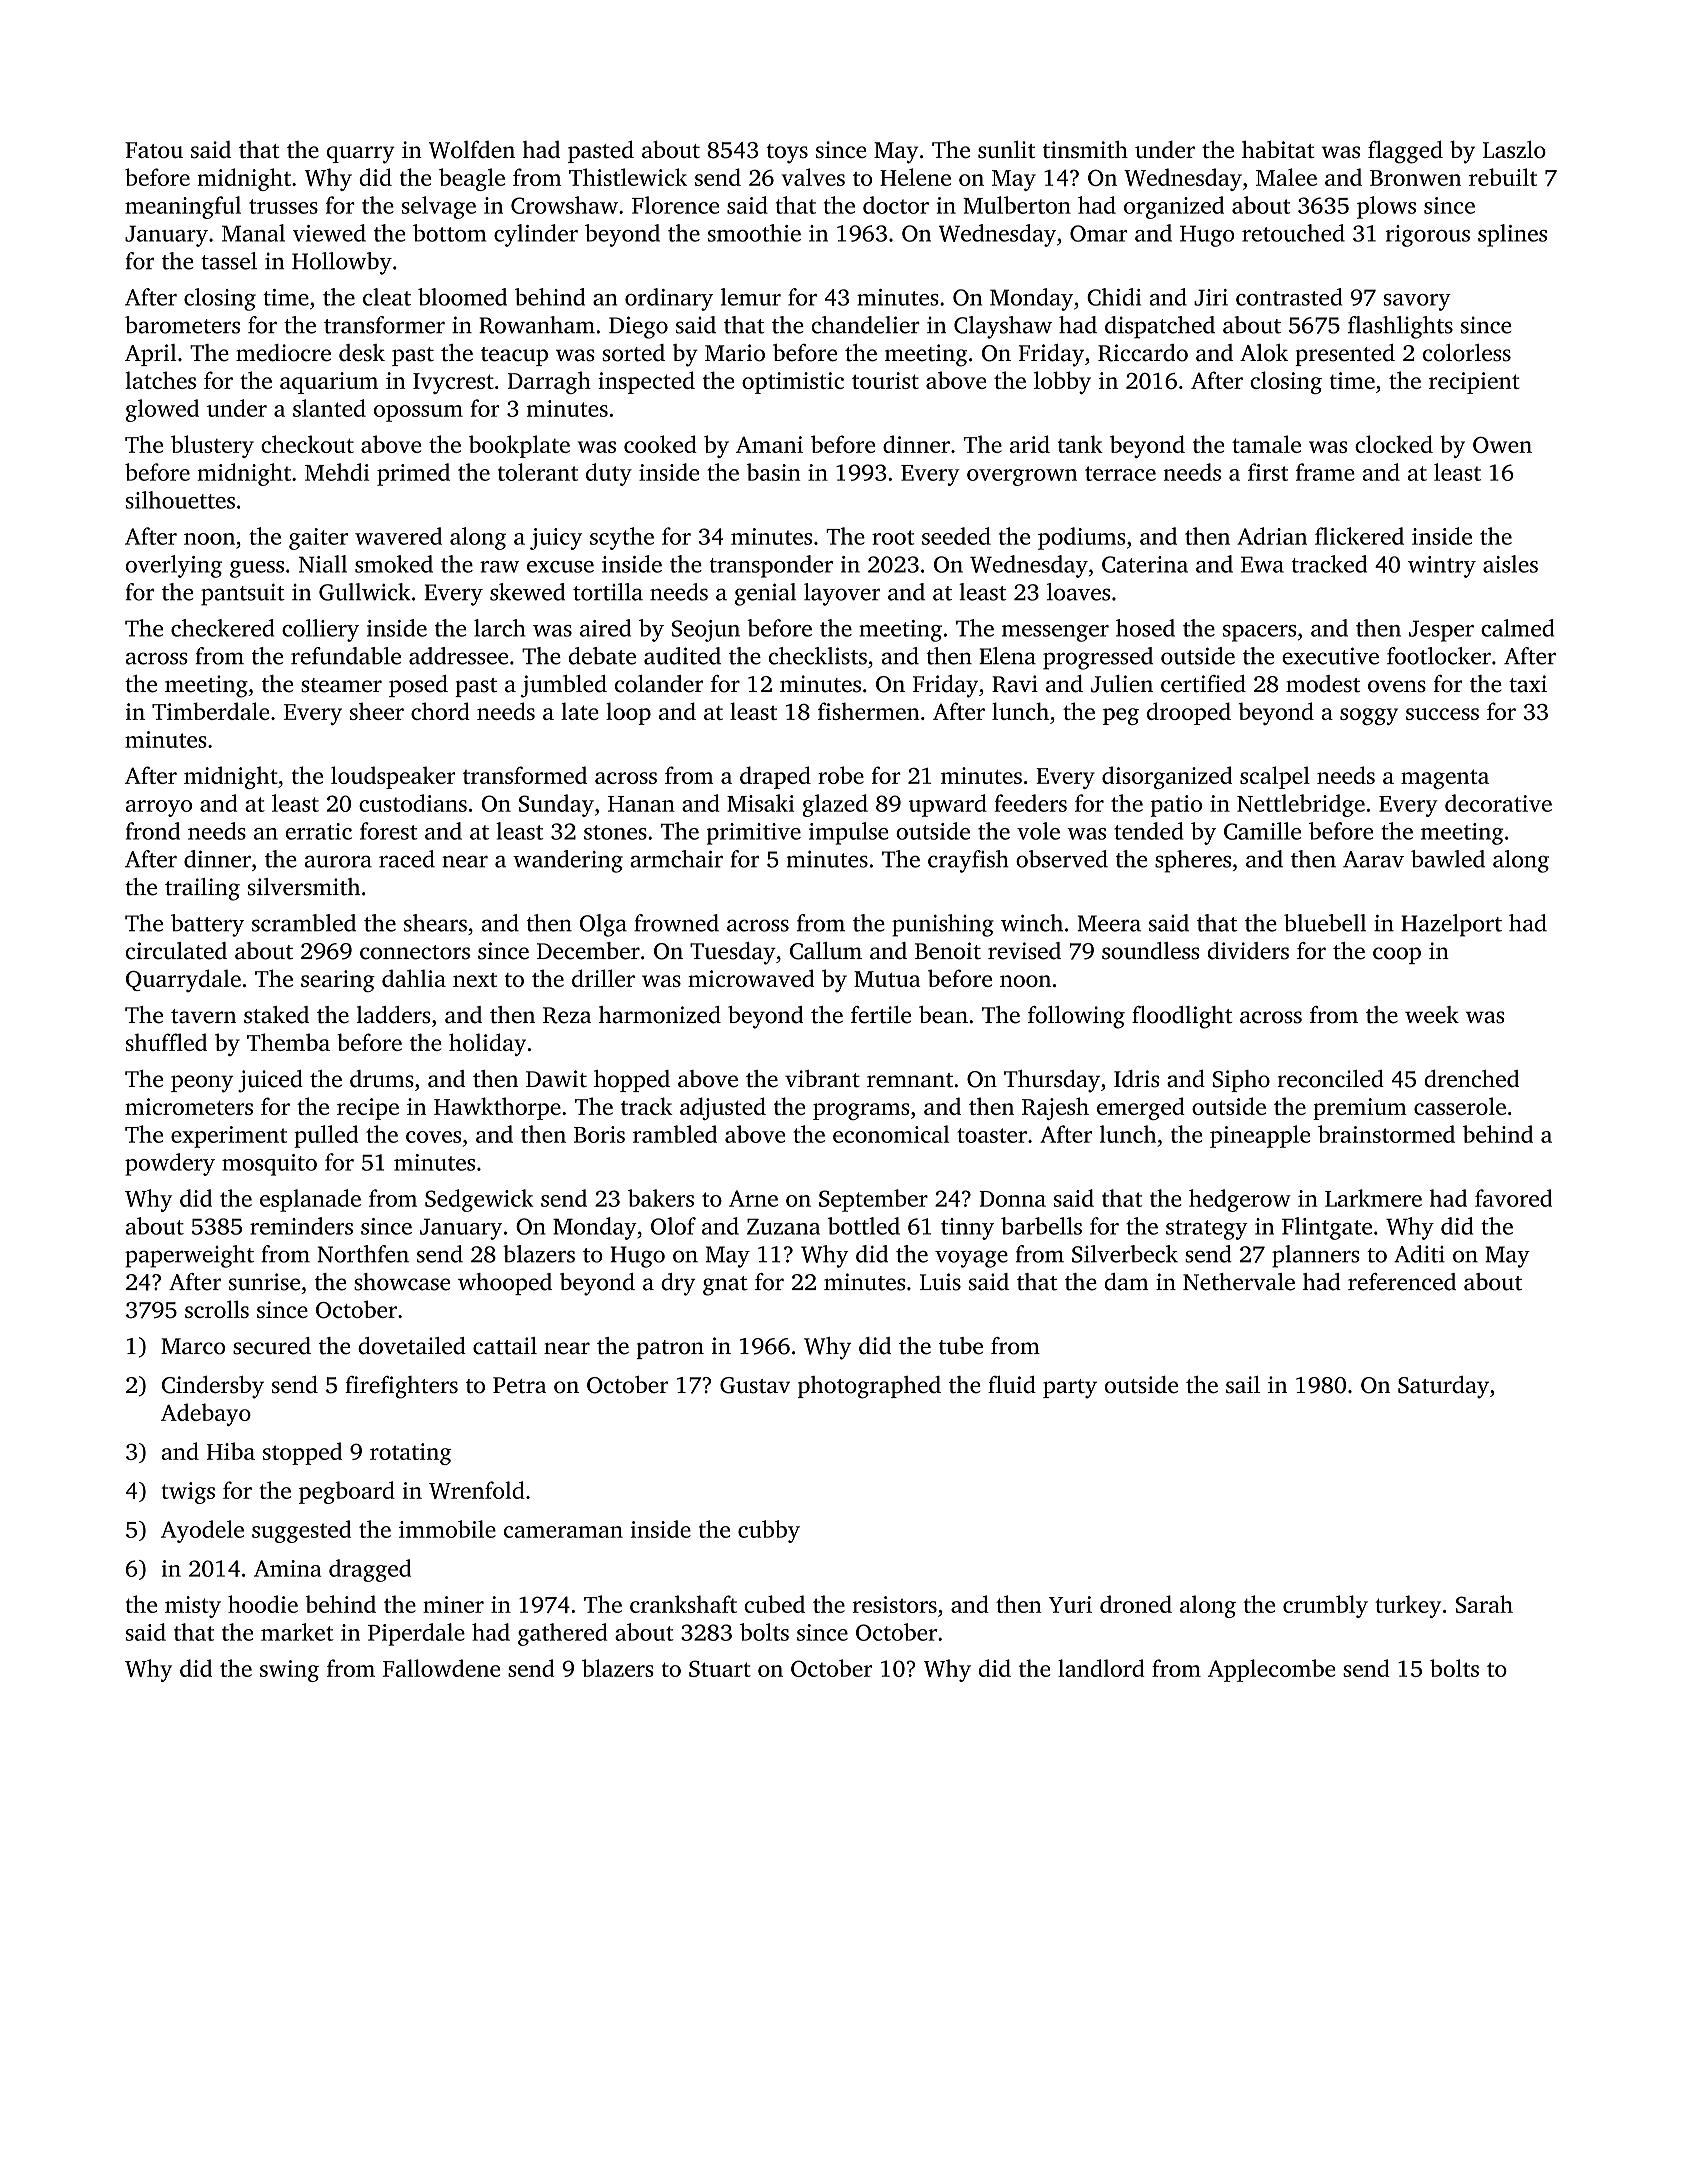  What do you see at coordinates (793, 383) in the page?
I see `optimistic` at bounding box center [793, 383].
